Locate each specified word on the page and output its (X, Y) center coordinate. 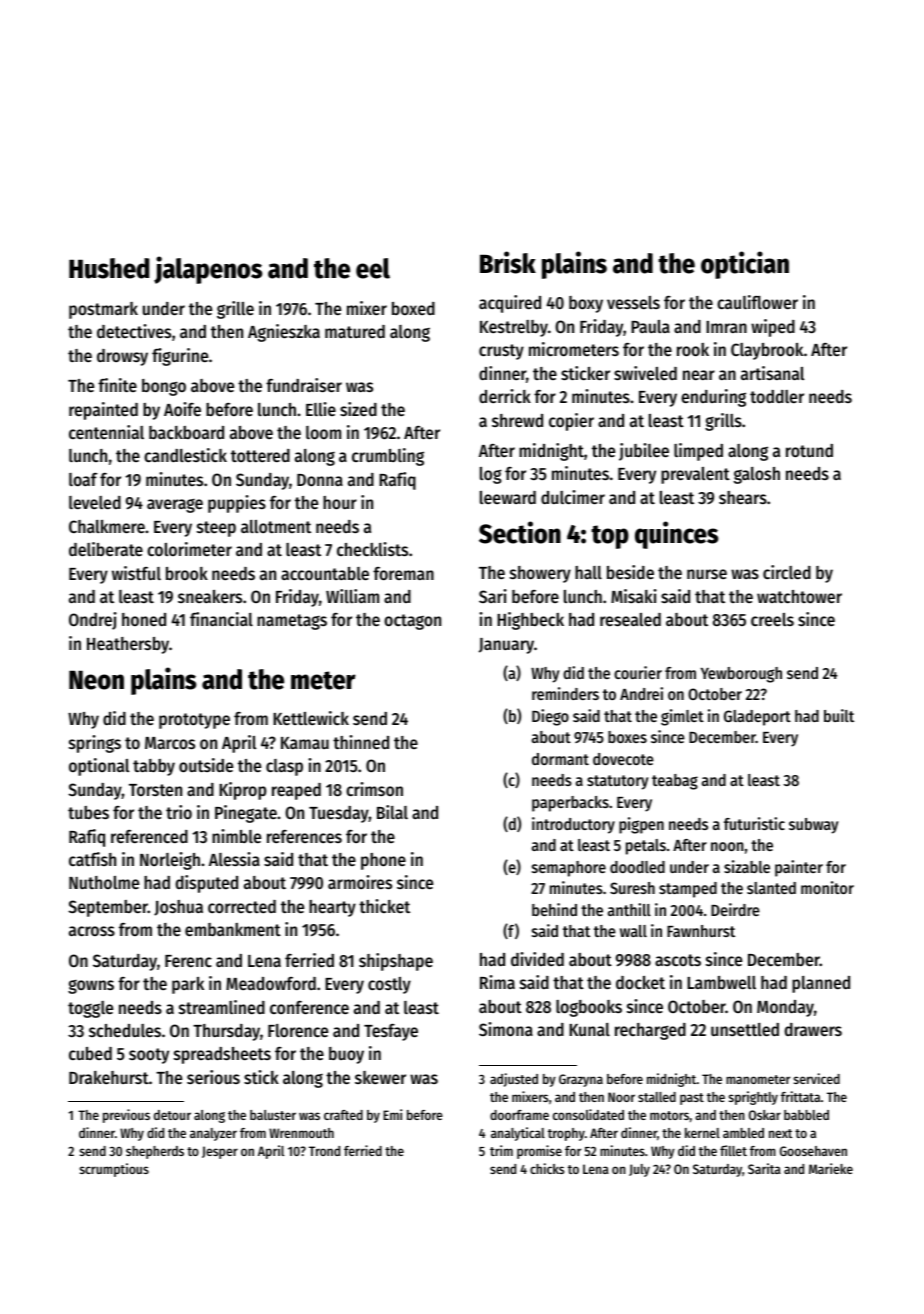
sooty (149, 1056)
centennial (106, 432)
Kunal (589, 1029)
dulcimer (573, 497)
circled (787, 572)
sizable (747, 866)
